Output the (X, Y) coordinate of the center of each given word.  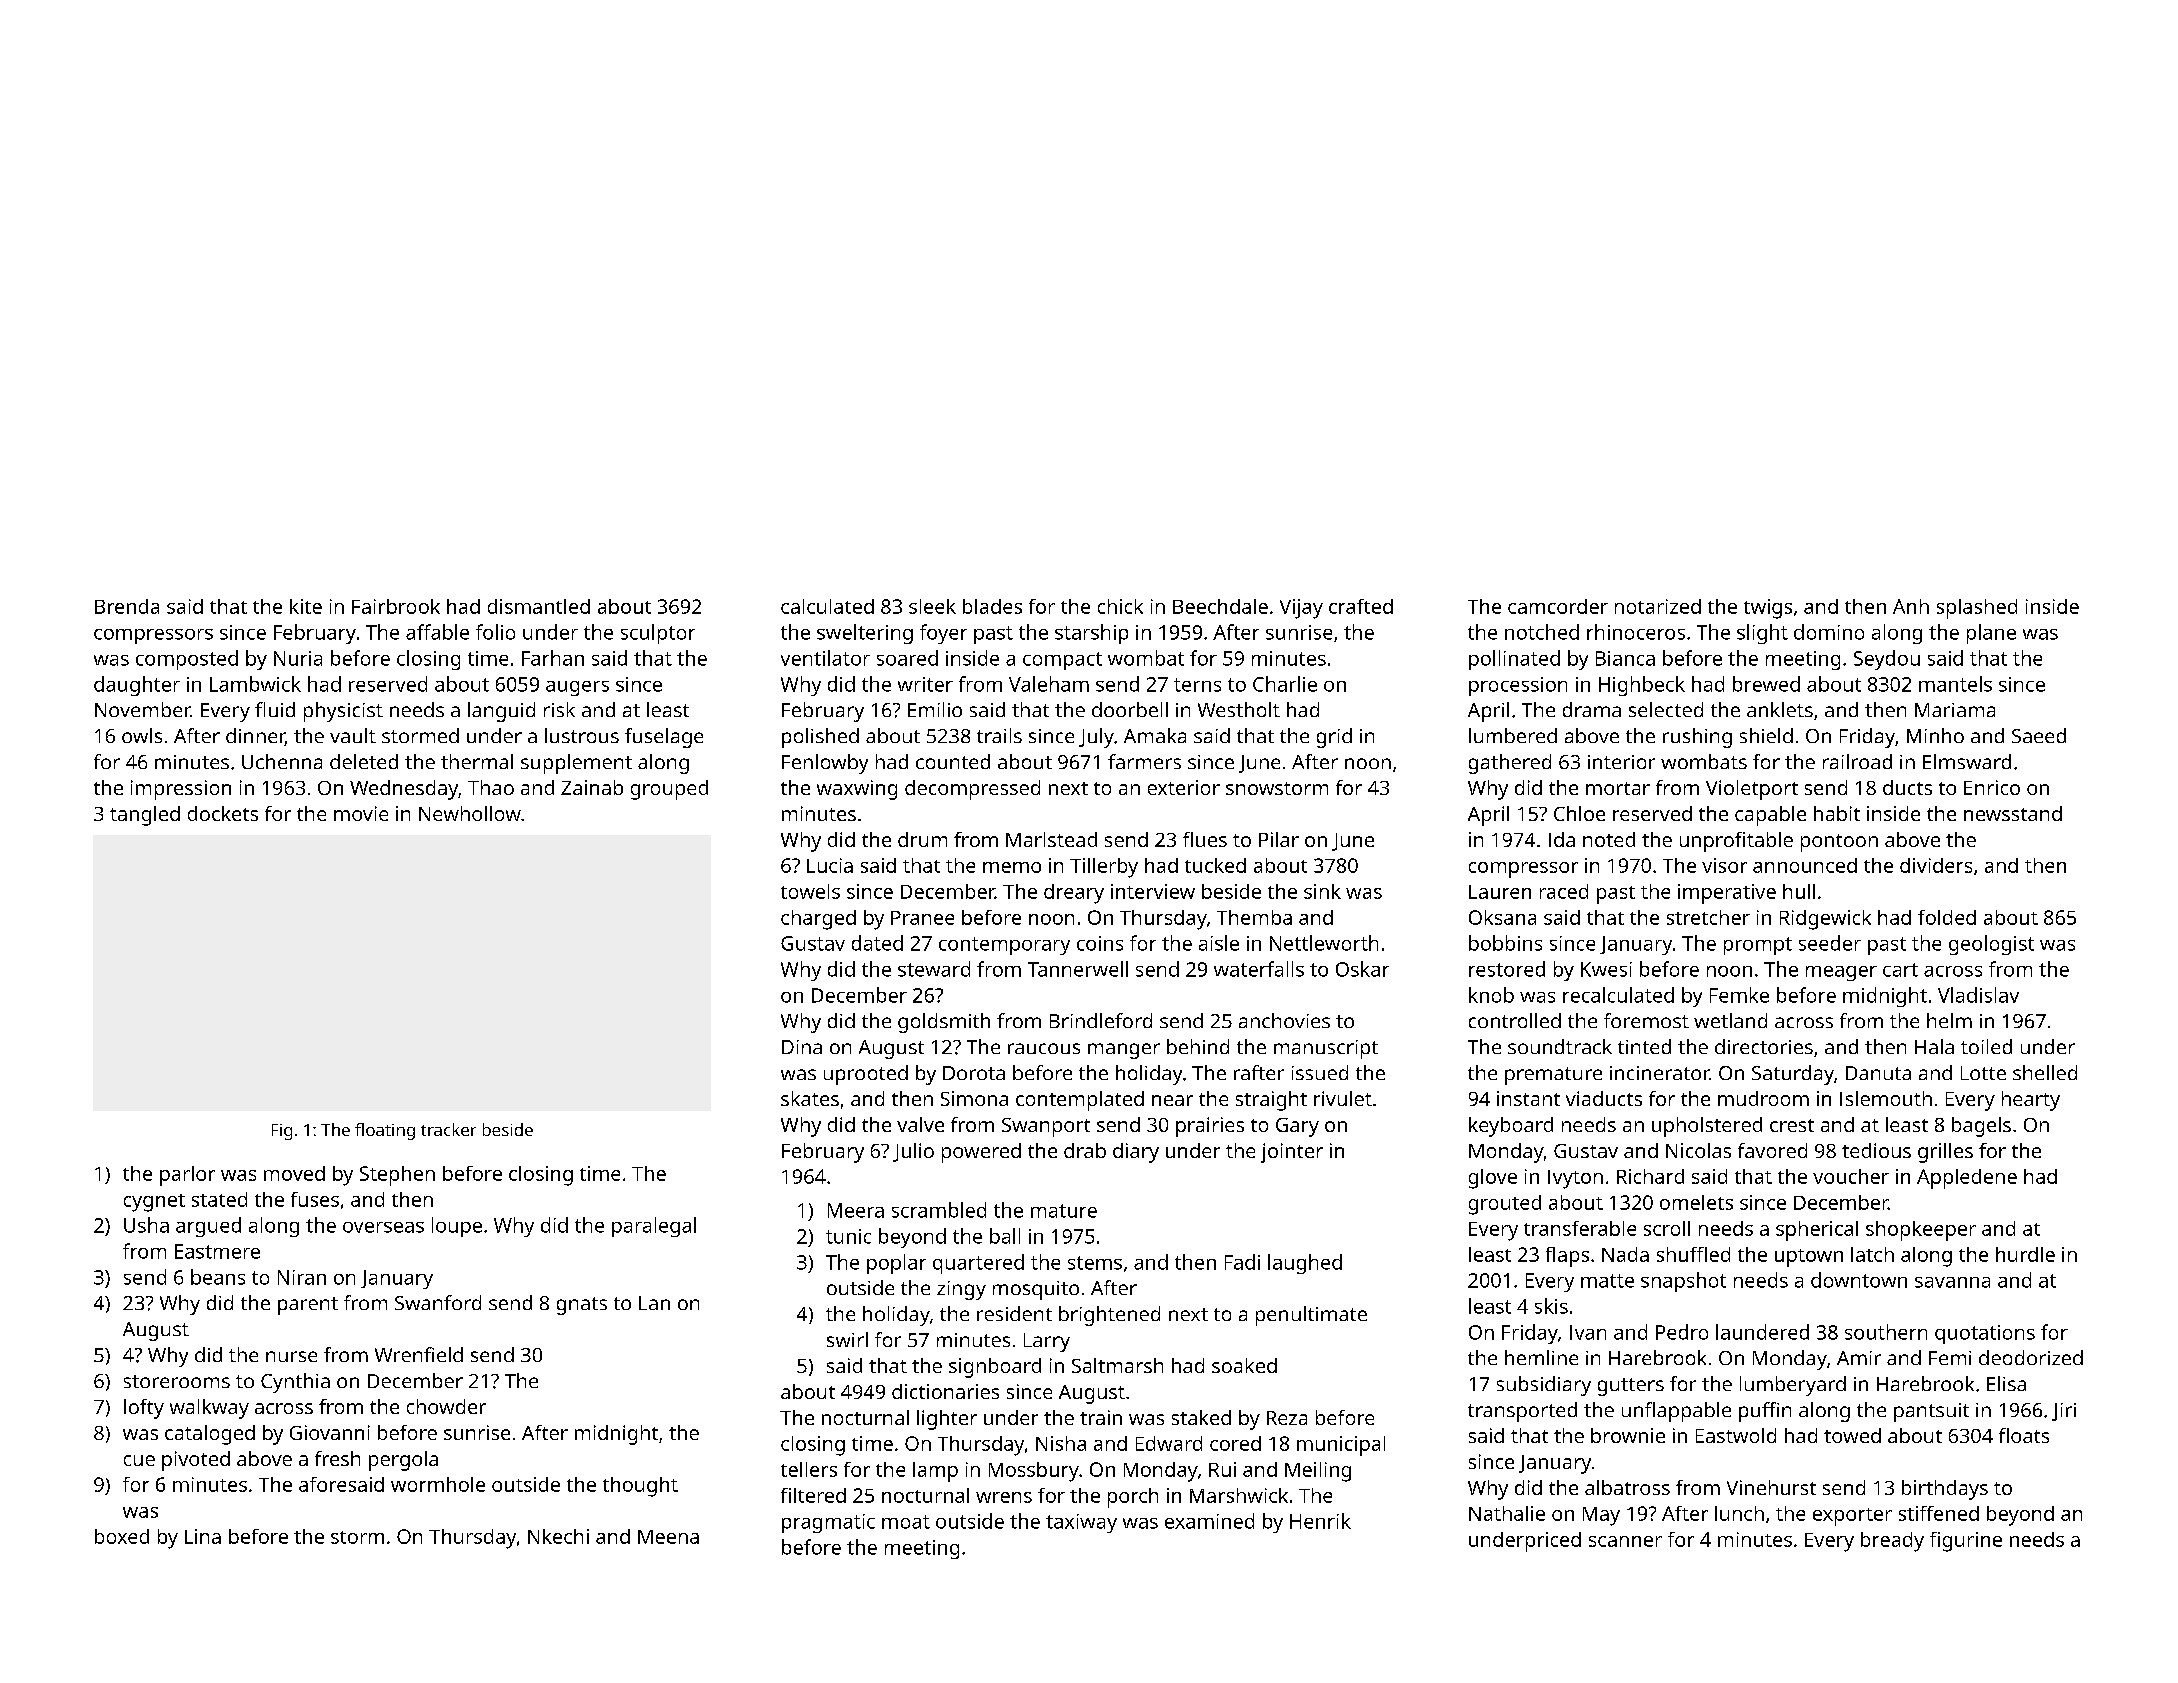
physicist (343, 712)
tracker (448, 1129)
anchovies (1284, 1020)
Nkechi (558, 1536)
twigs (1768, 609)
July (1096, 738)
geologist (1991, 945)
